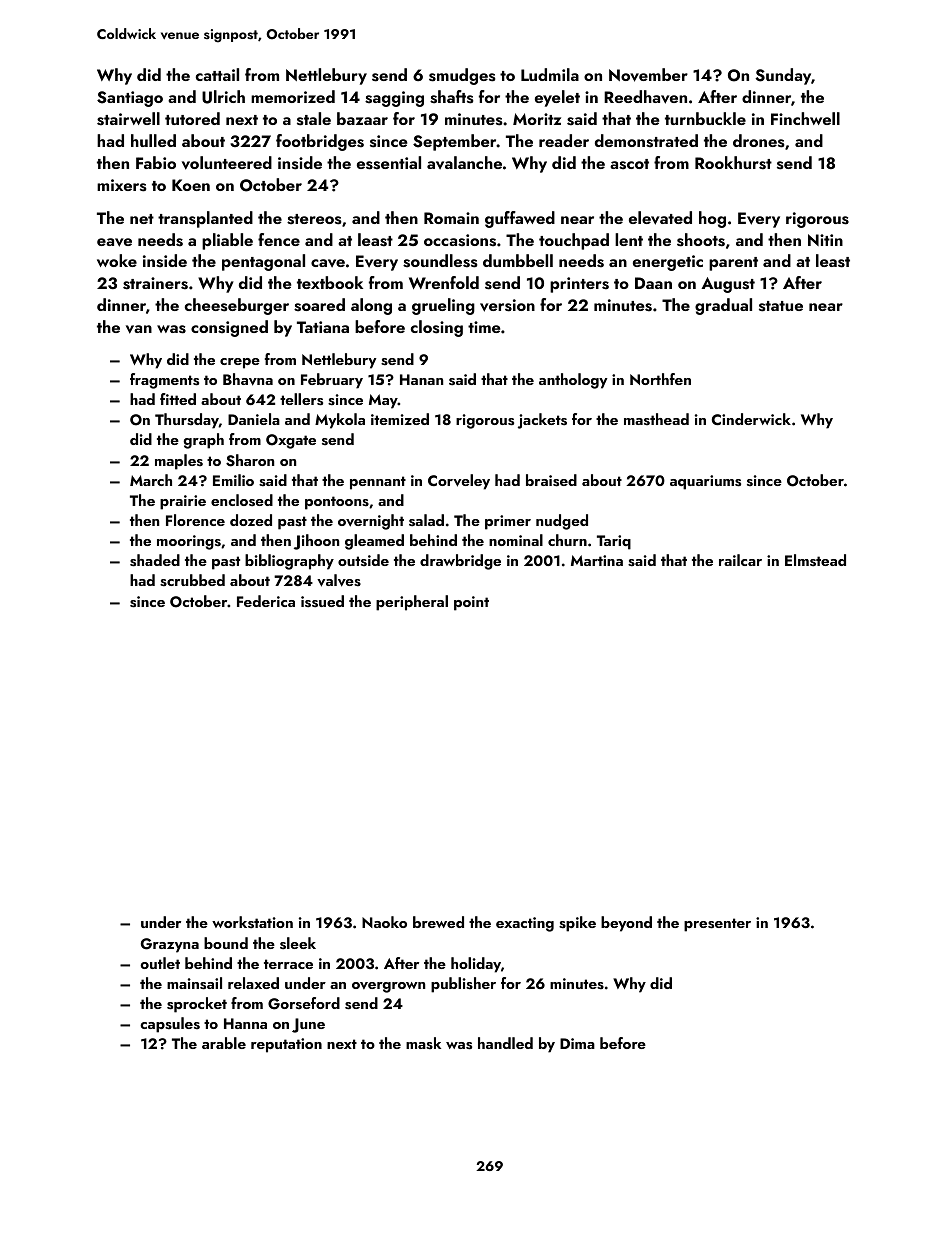 The height and width of the document is (1233, 952). What do you see at coordinates (189, 542) in the document?
I see `moorings` at bounding box center [189, 542].
